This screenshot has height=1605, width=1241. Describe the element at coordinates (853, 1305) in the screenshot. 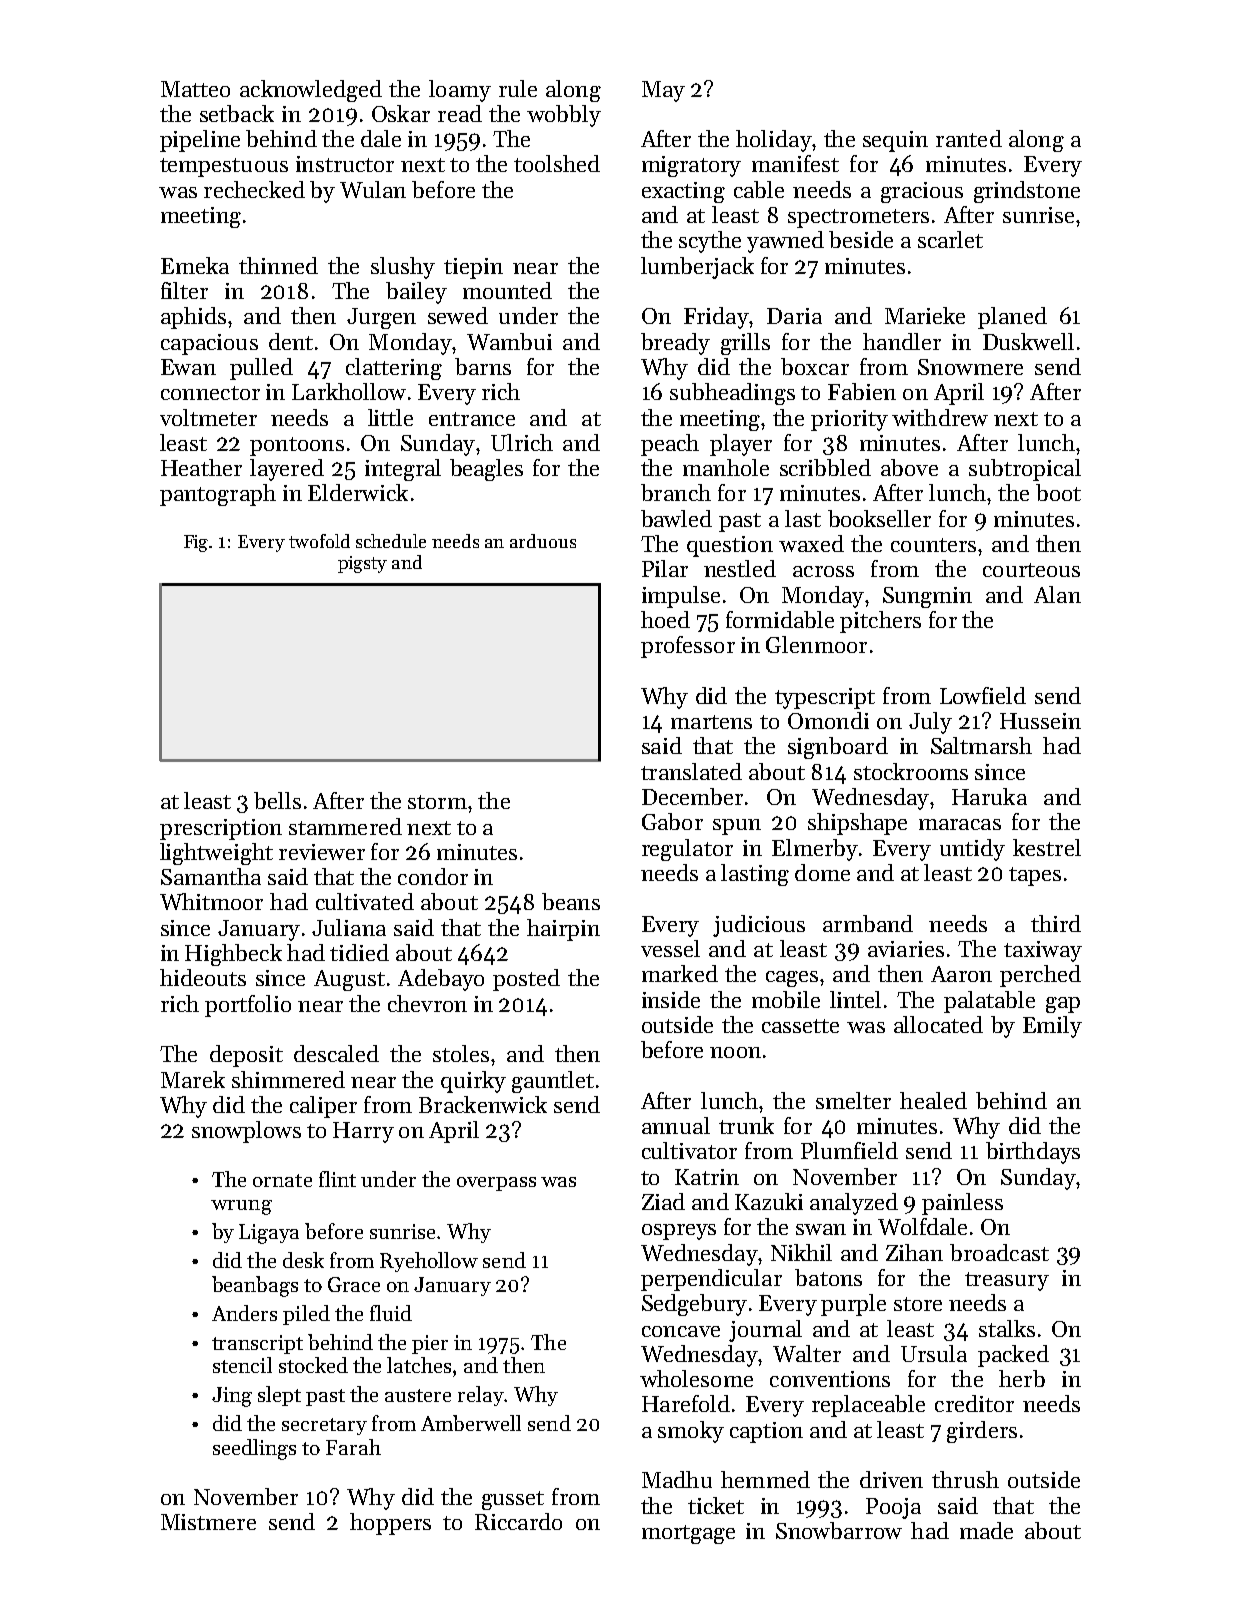

I see `purple` at that location.
